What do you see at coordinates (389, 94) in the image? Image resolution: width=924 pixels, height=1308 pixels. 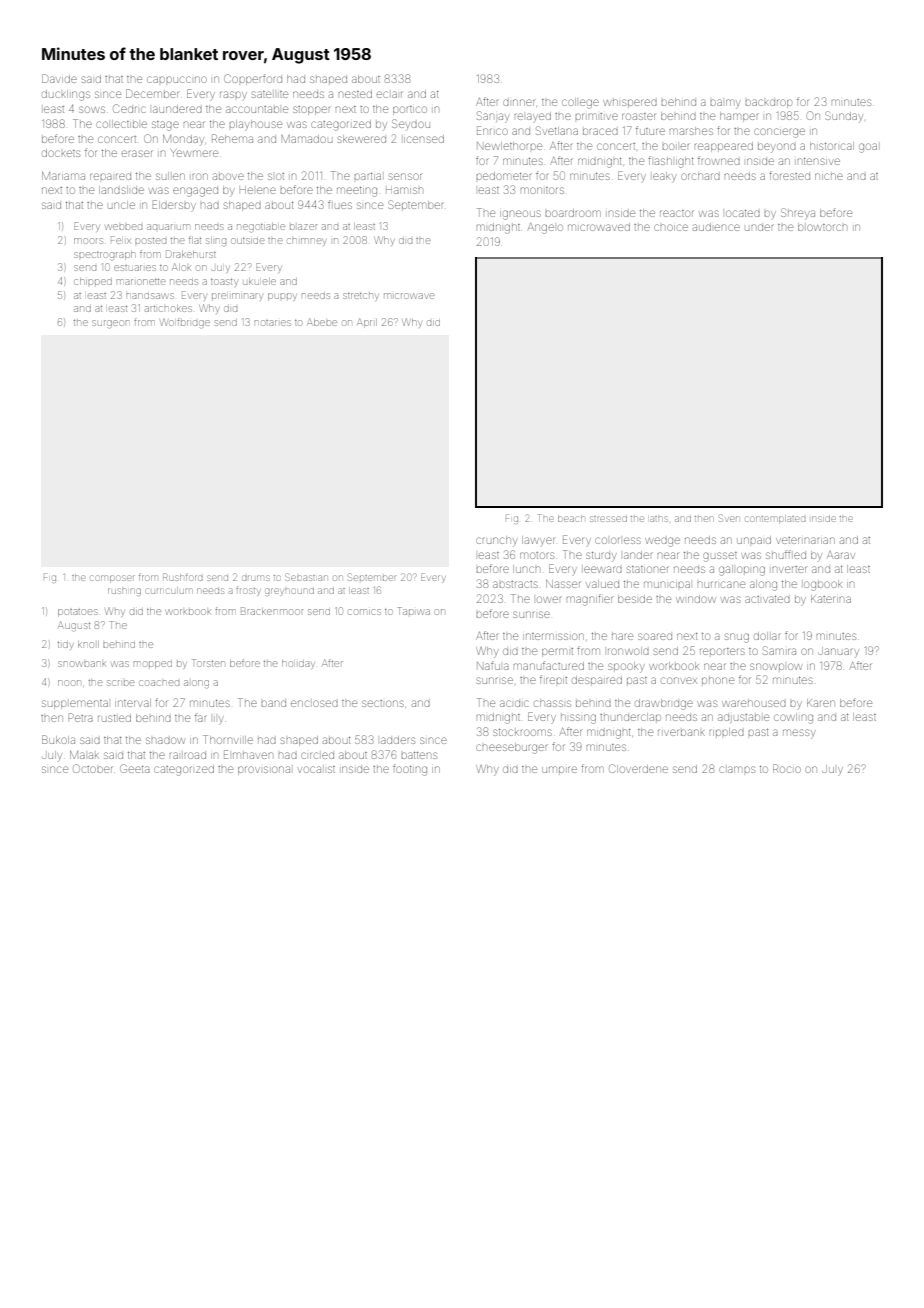 I see `eclair` at bounding box center [389, 94].
